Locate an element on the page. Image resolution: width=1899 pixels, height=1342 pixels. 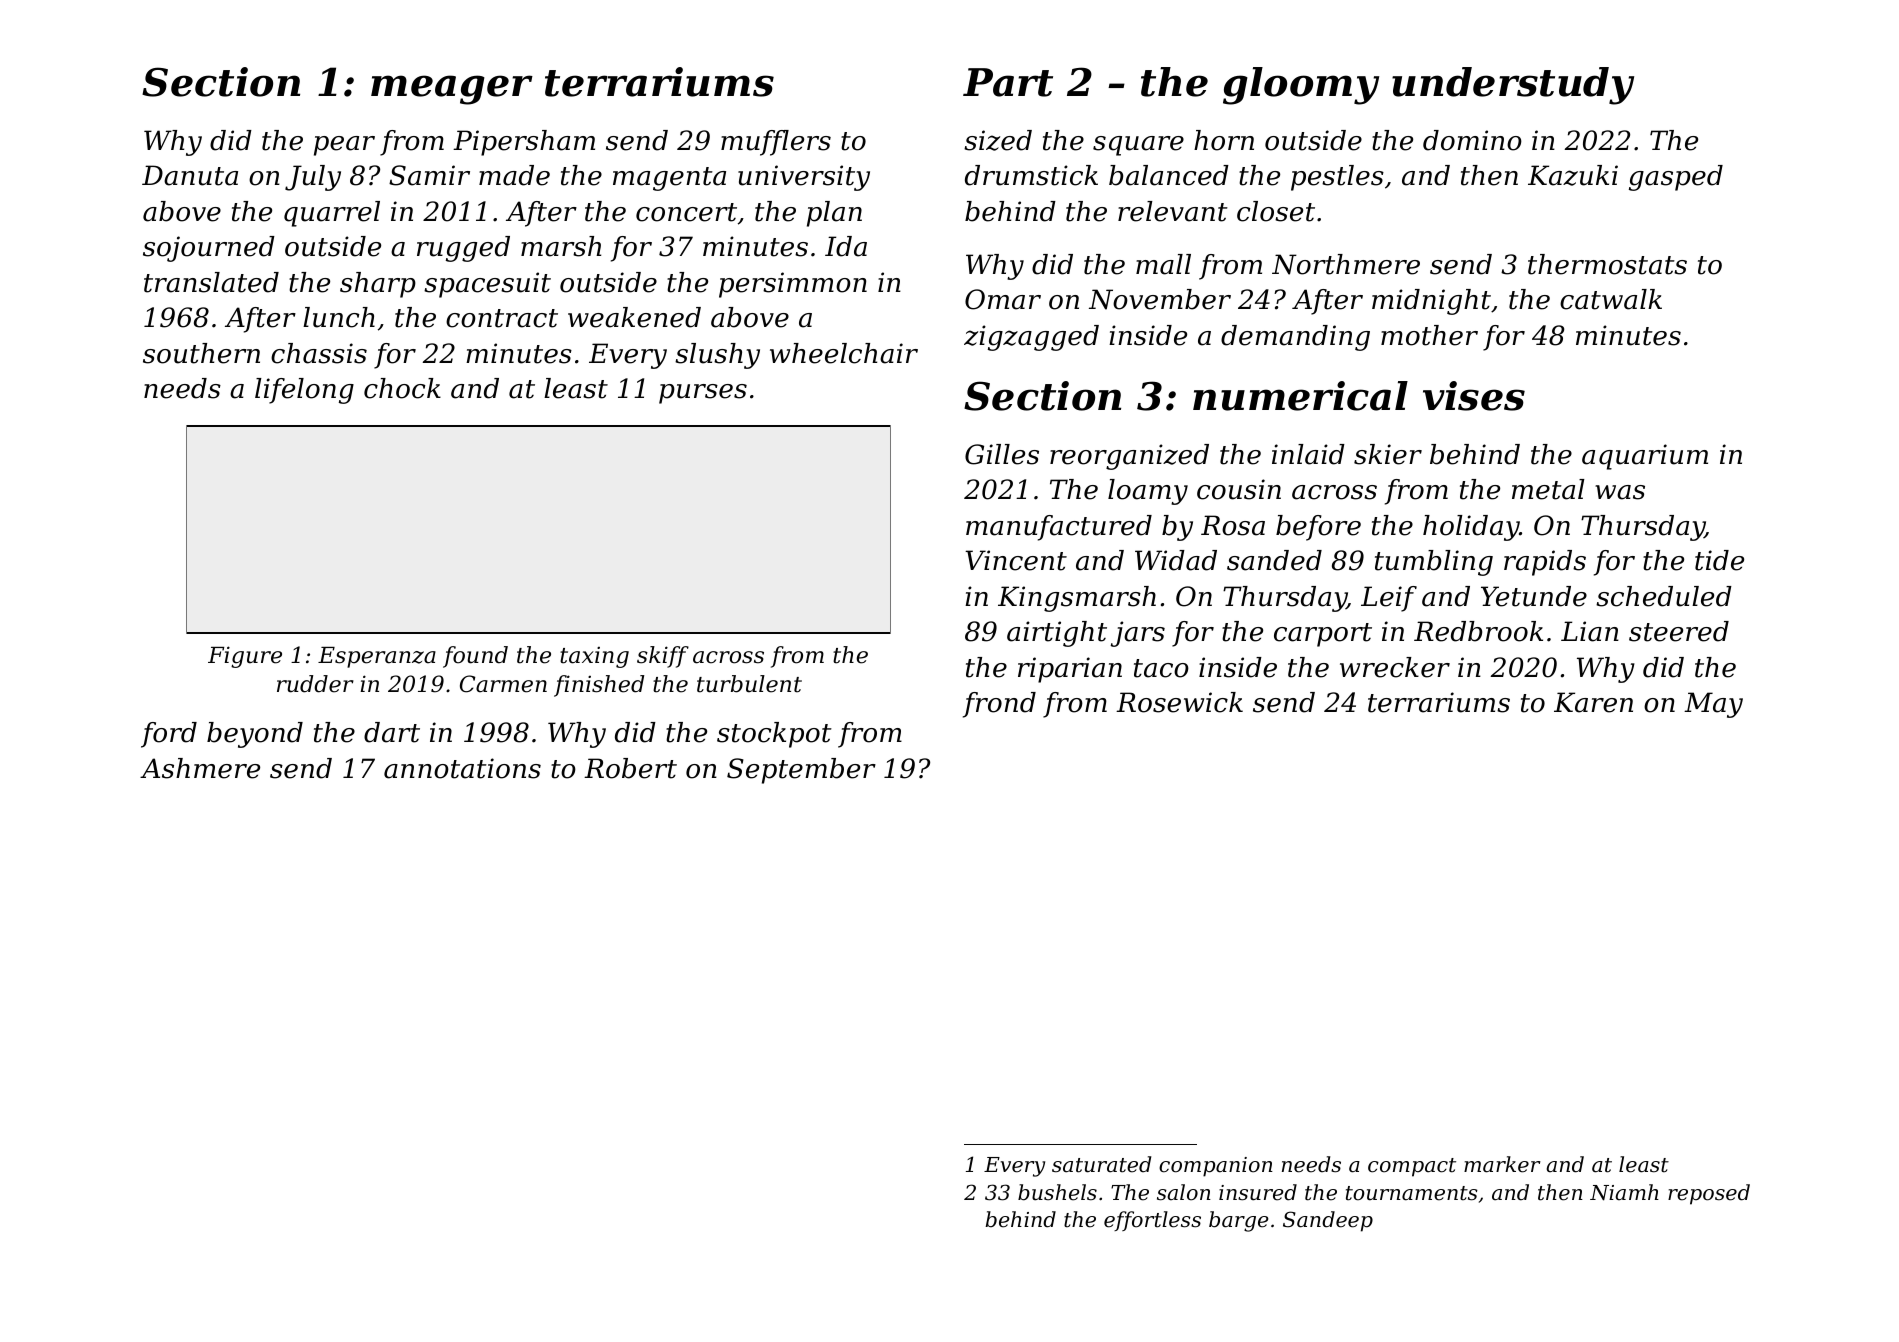
Kazuki is located at coordinates (1573, 175).
